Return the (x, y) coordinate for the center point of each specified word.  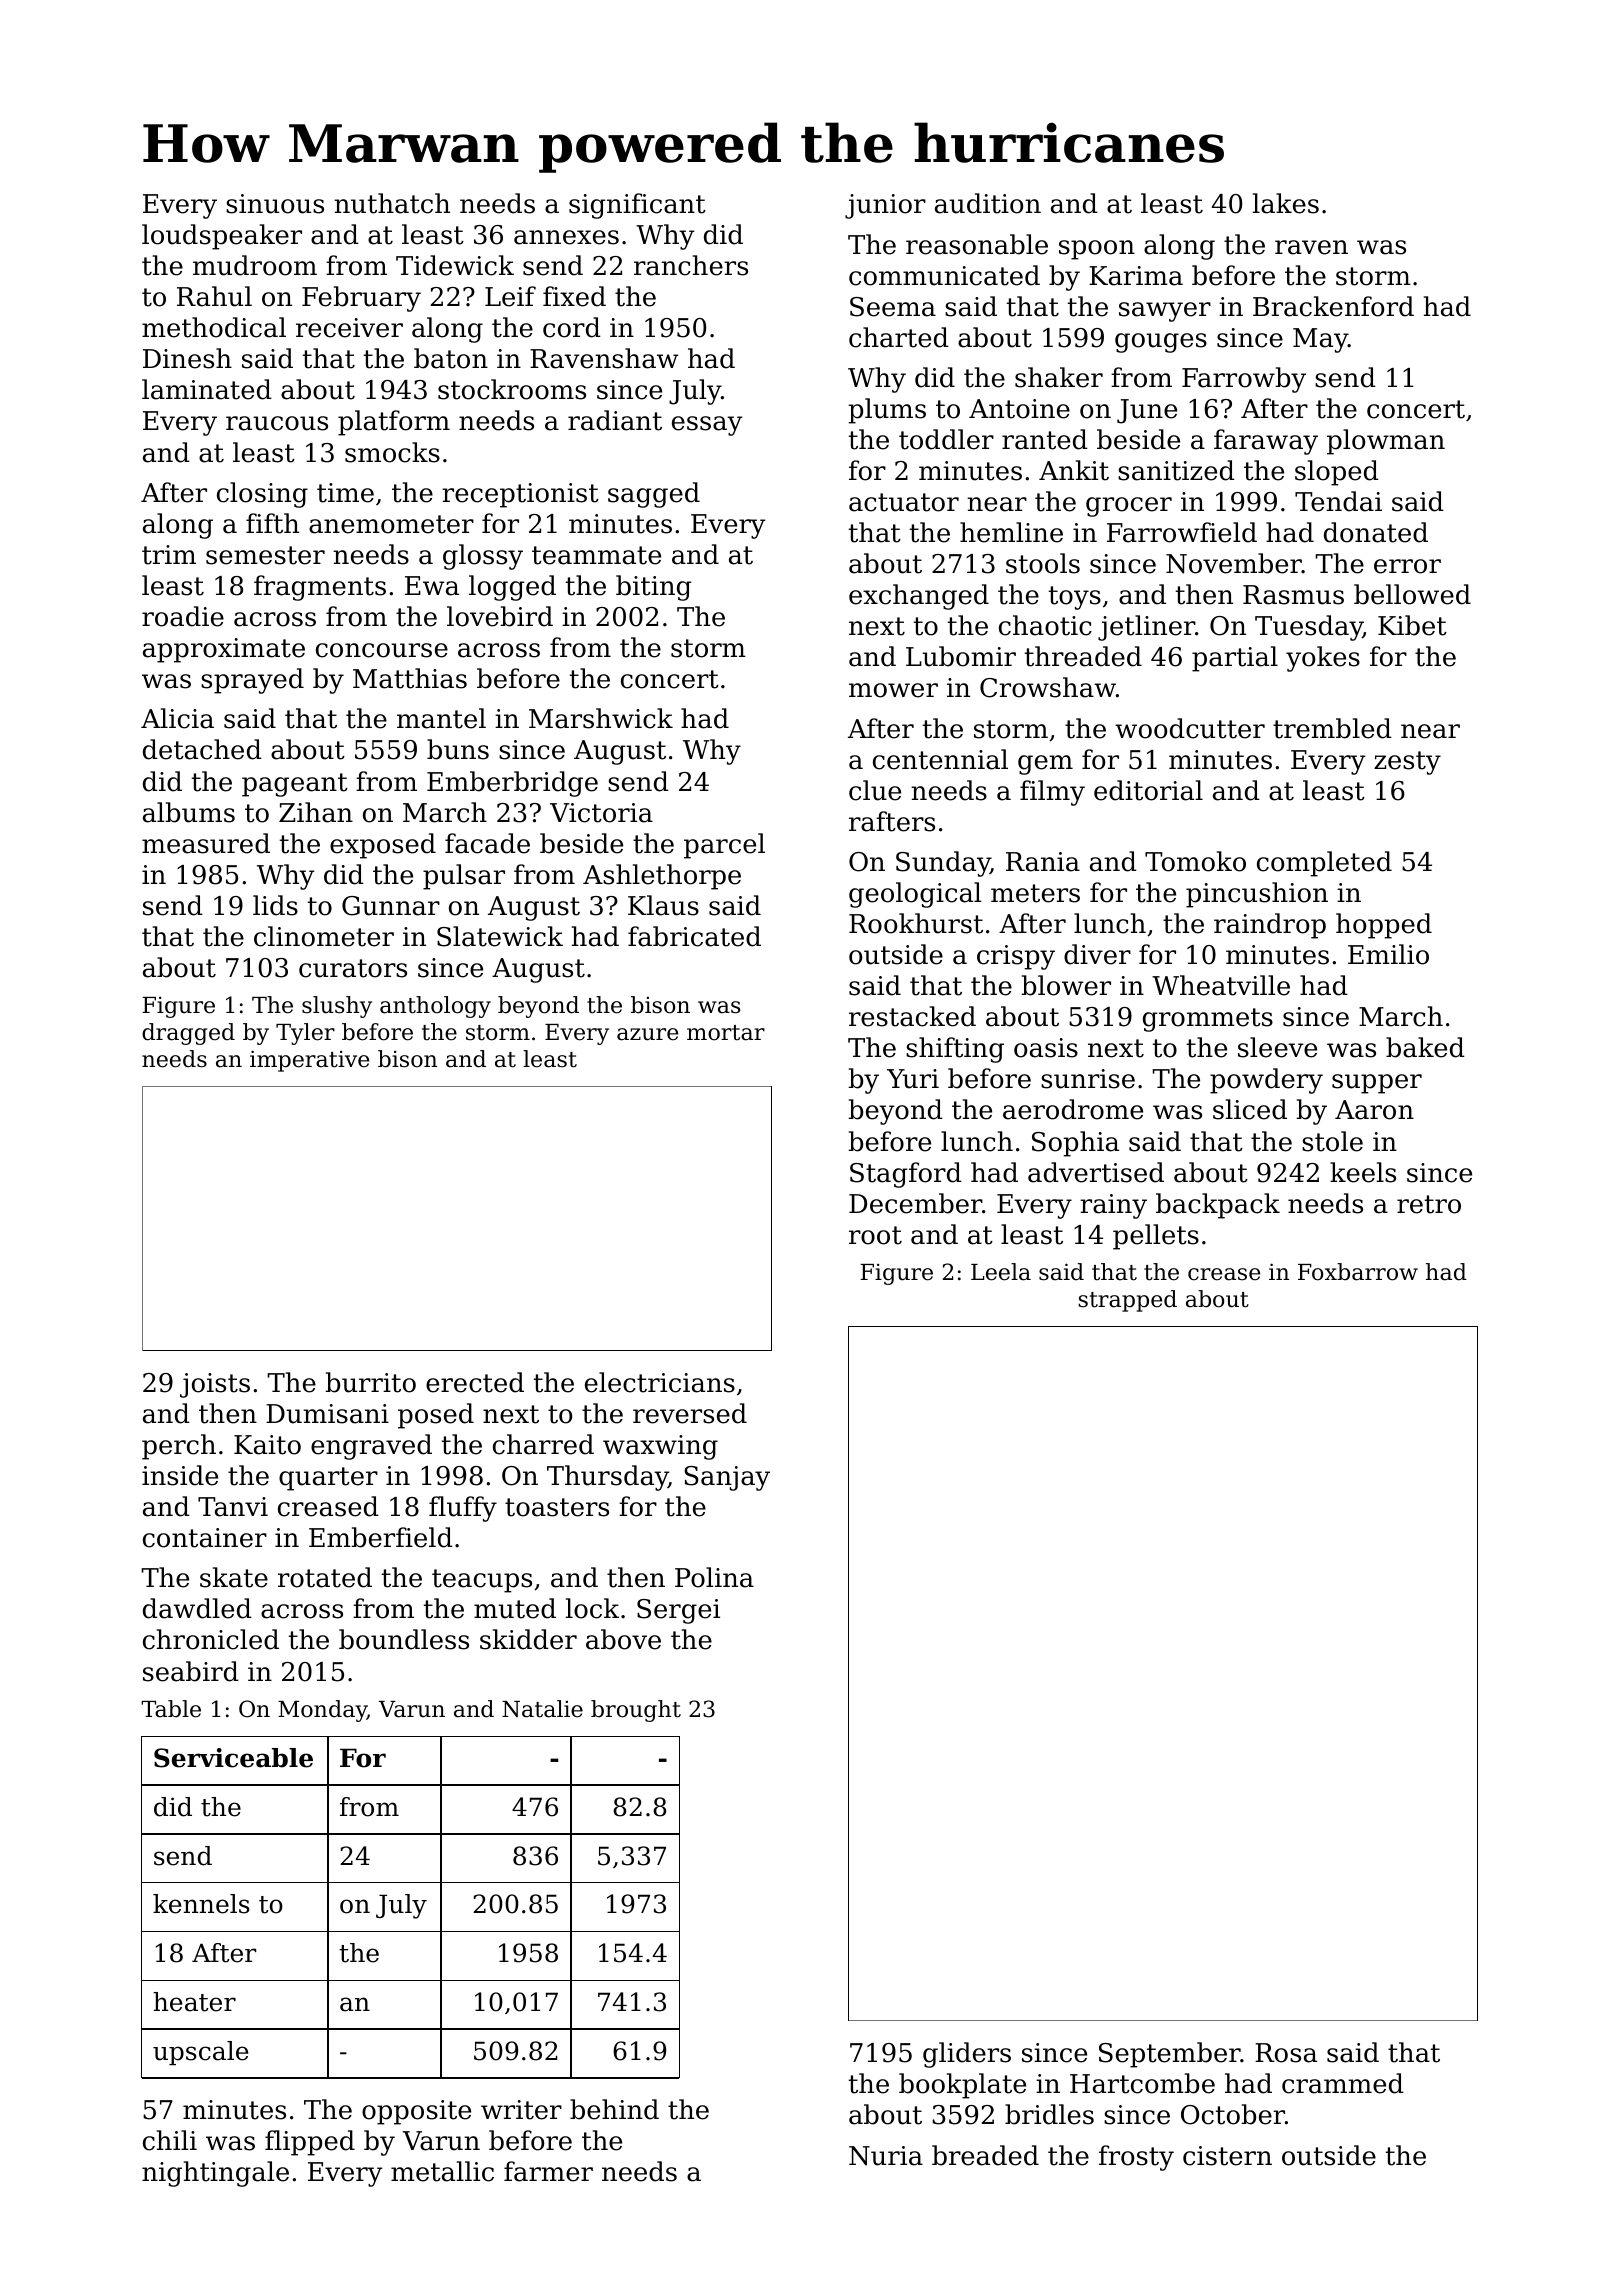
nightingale (215, 2174)
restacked (912, 1016)
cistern (1227, 2156)
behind (614, 2109)
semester (265, 555)
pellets (1156, 1237)
